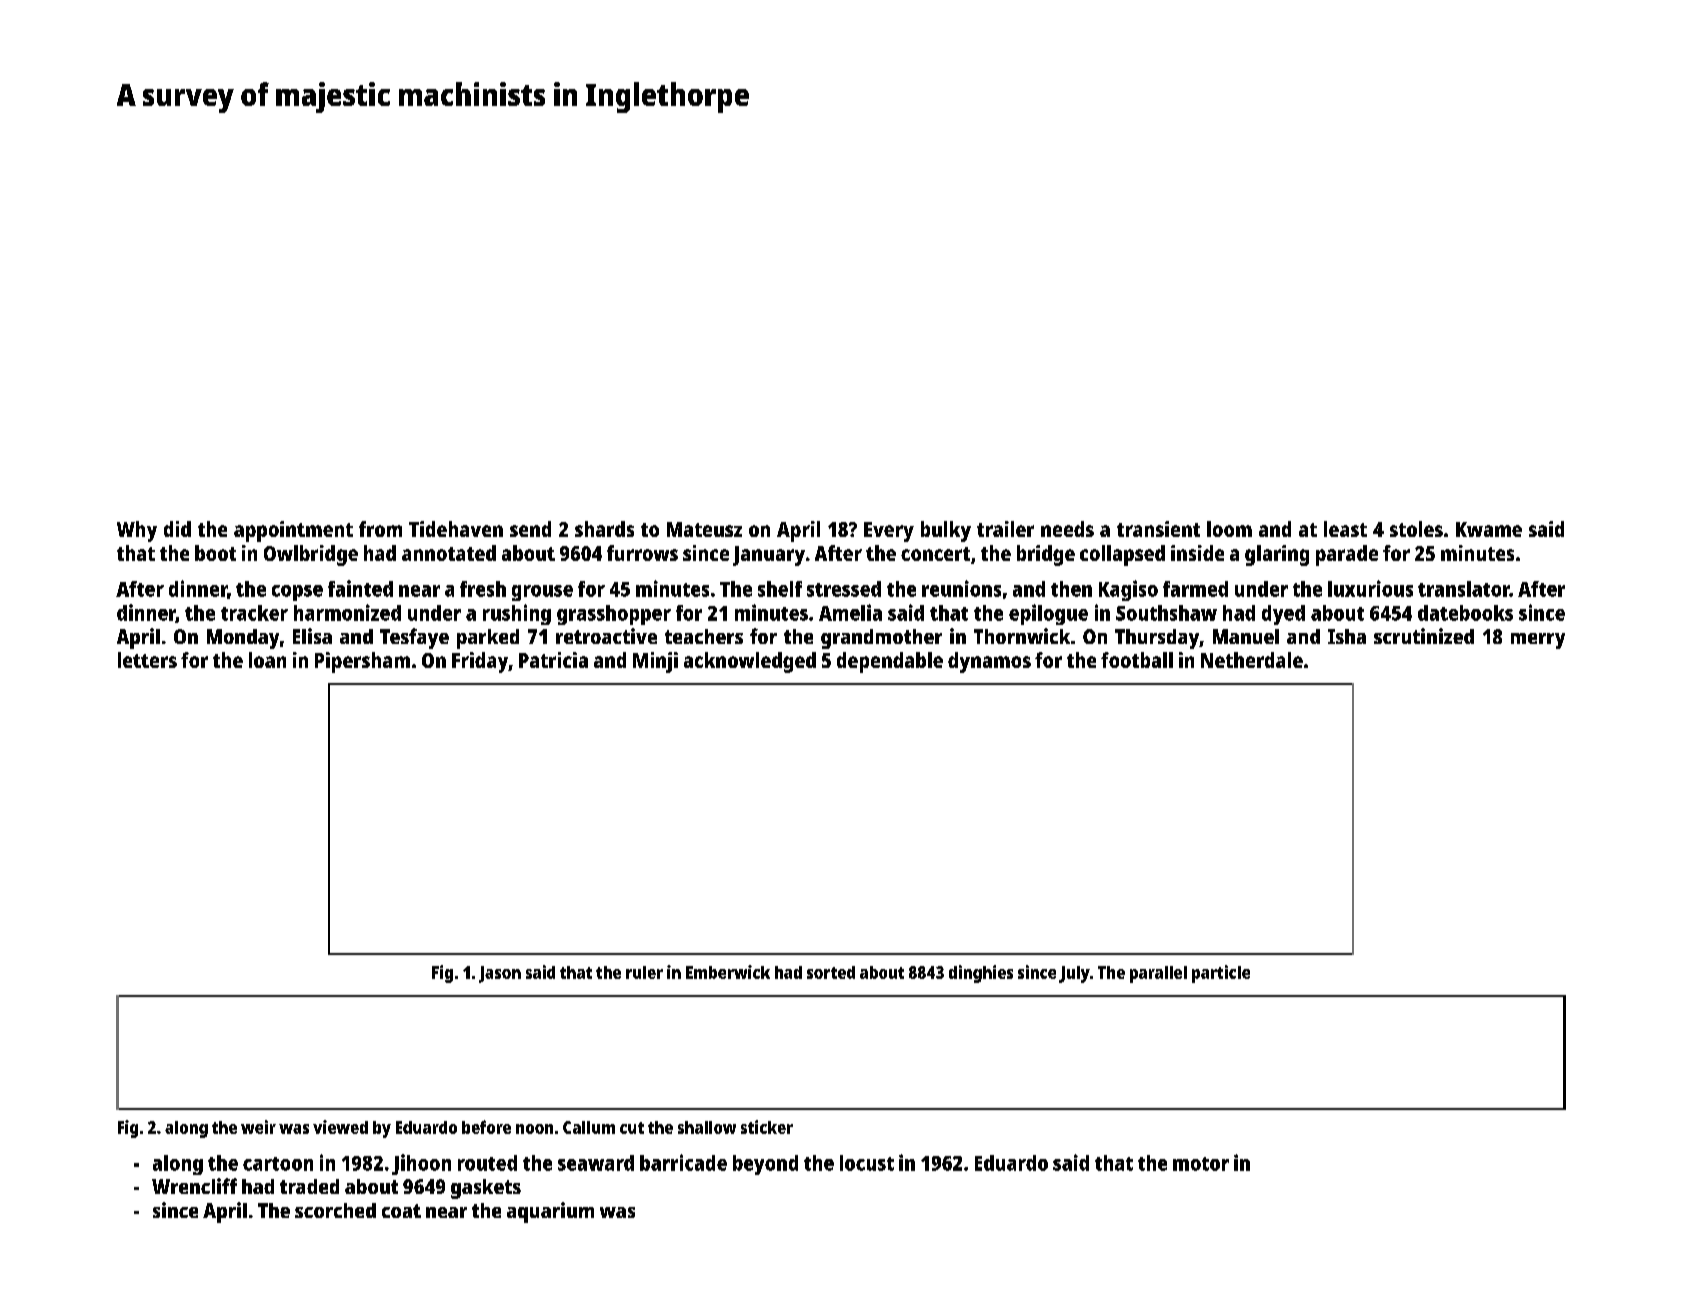 Image resolution: width=1682 pixels, height=1300 pixels. I want to click on scorched, so click(335, 1210).
